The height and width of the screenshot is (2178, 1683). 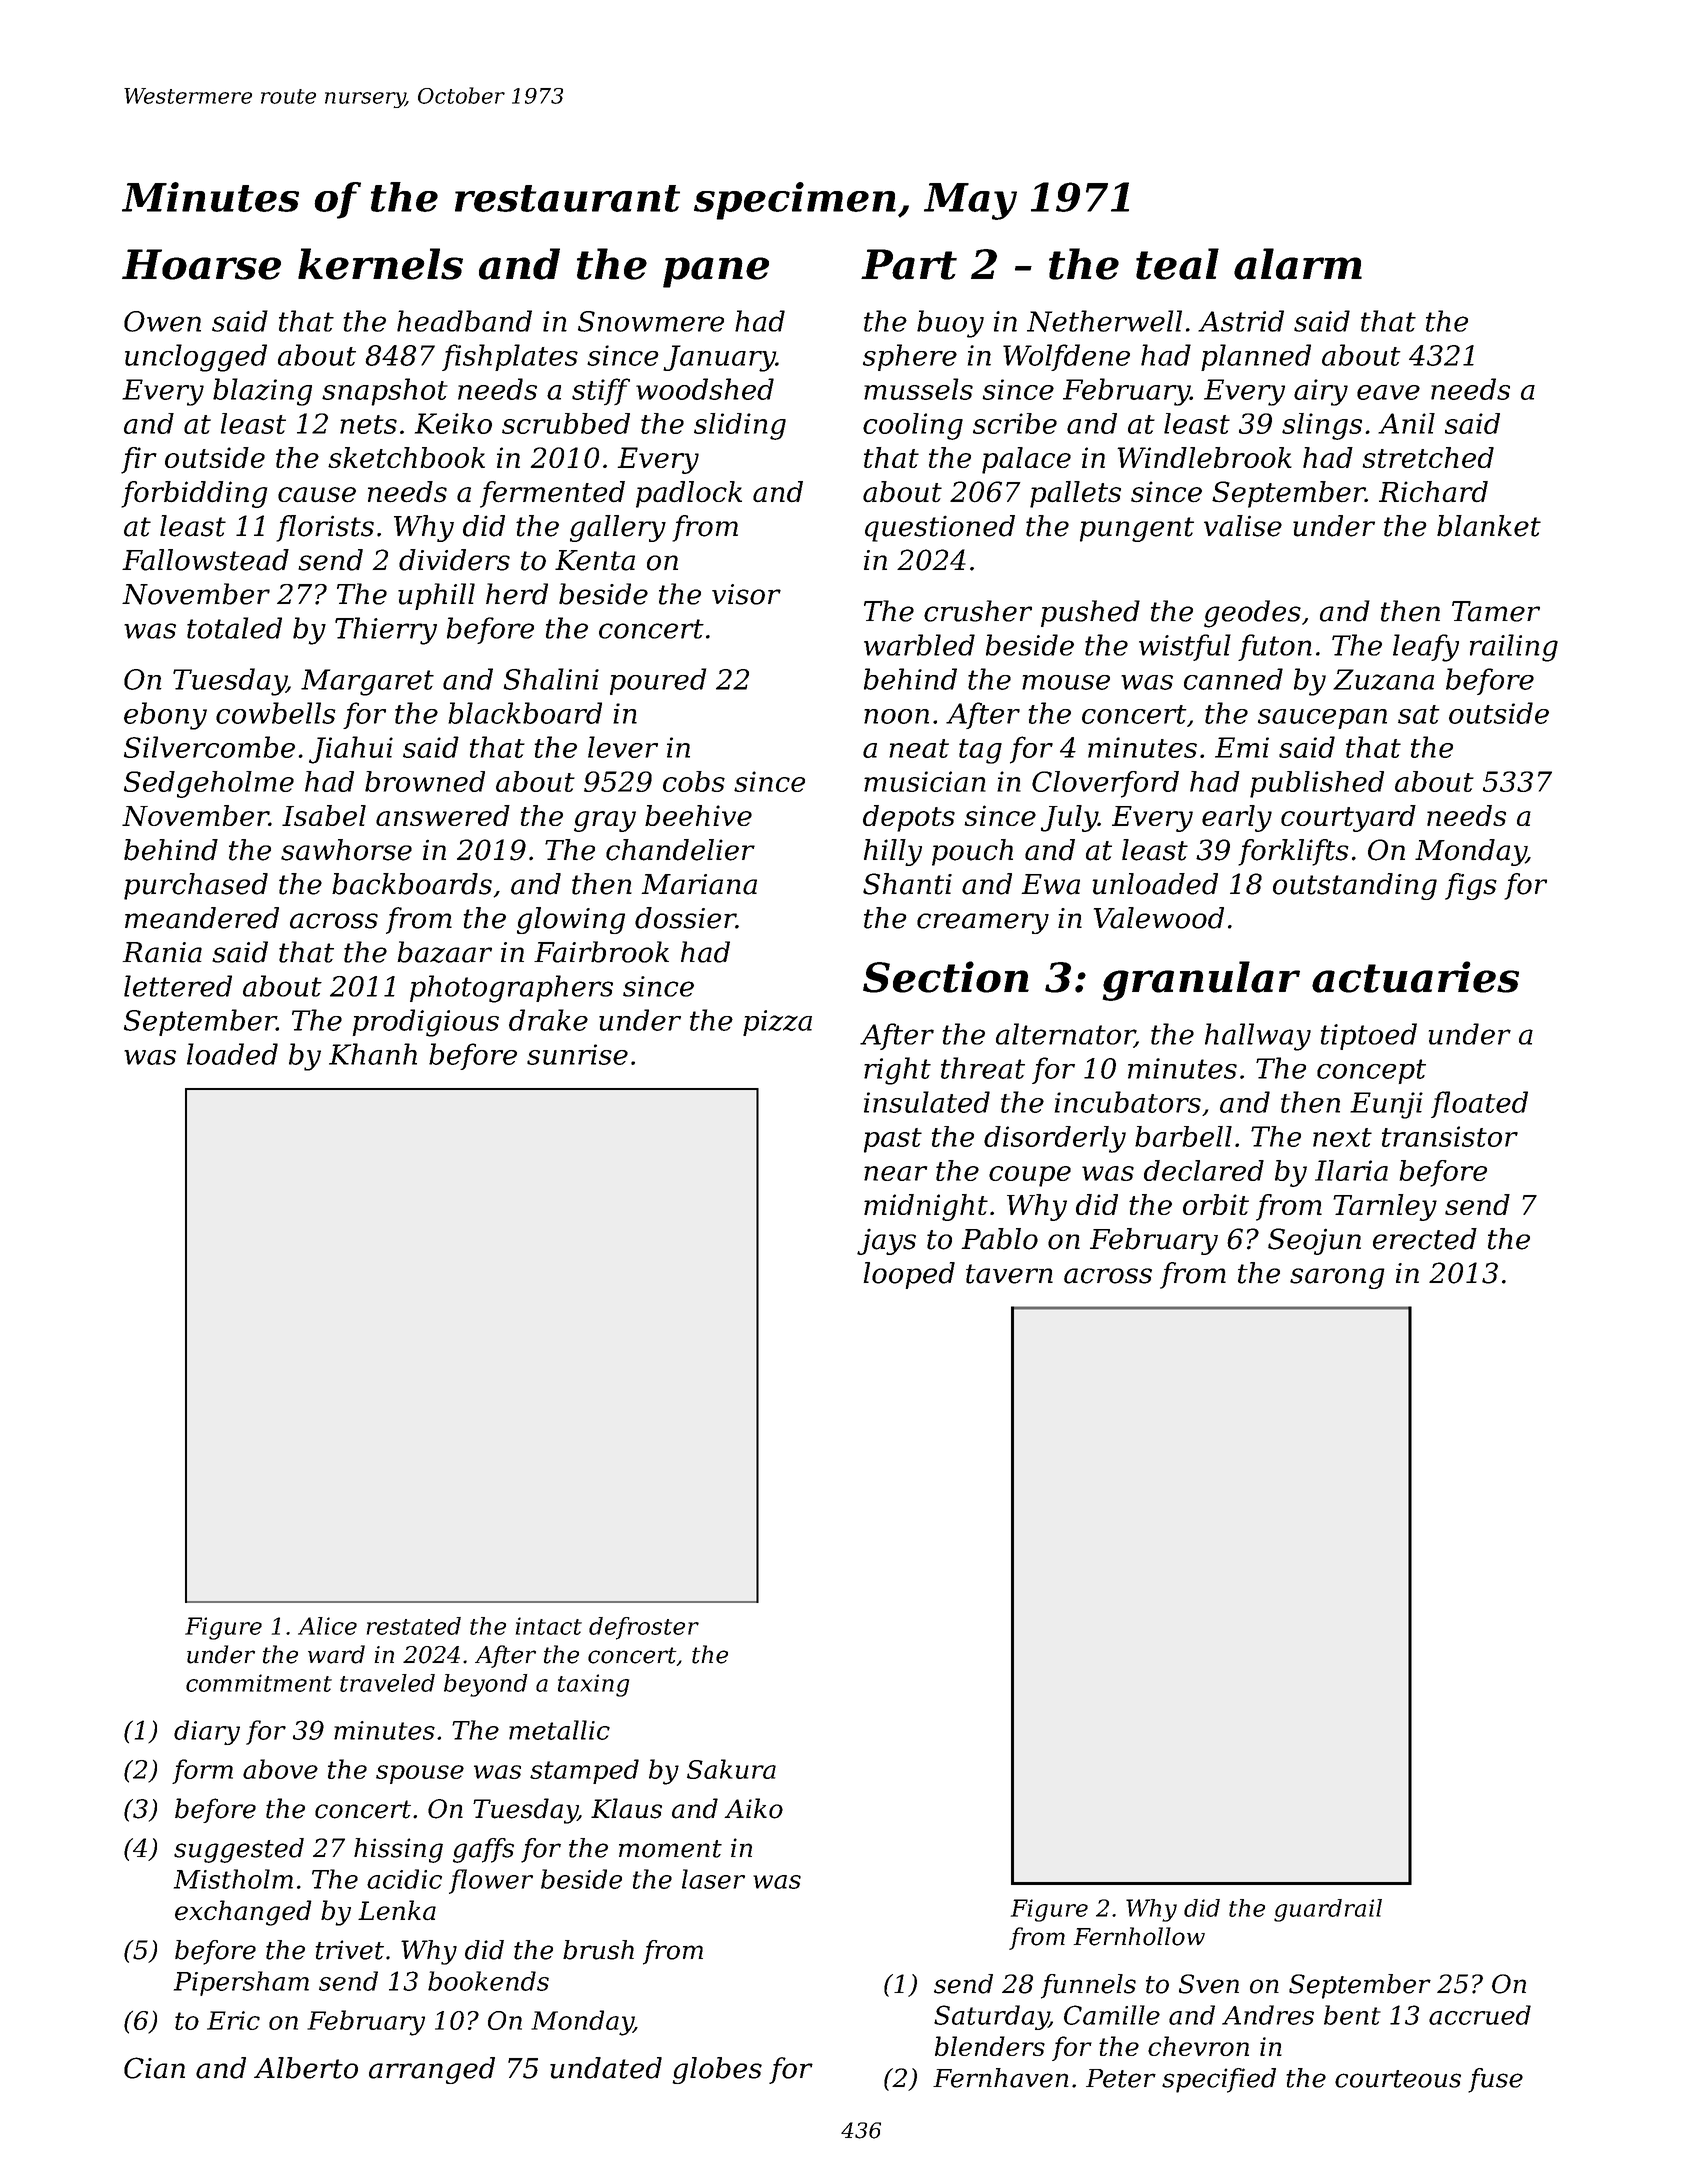 What do you see at coordinates (1342, 1137) in the screenshot?
I see `next` at bounding box center [1342, 1137].
